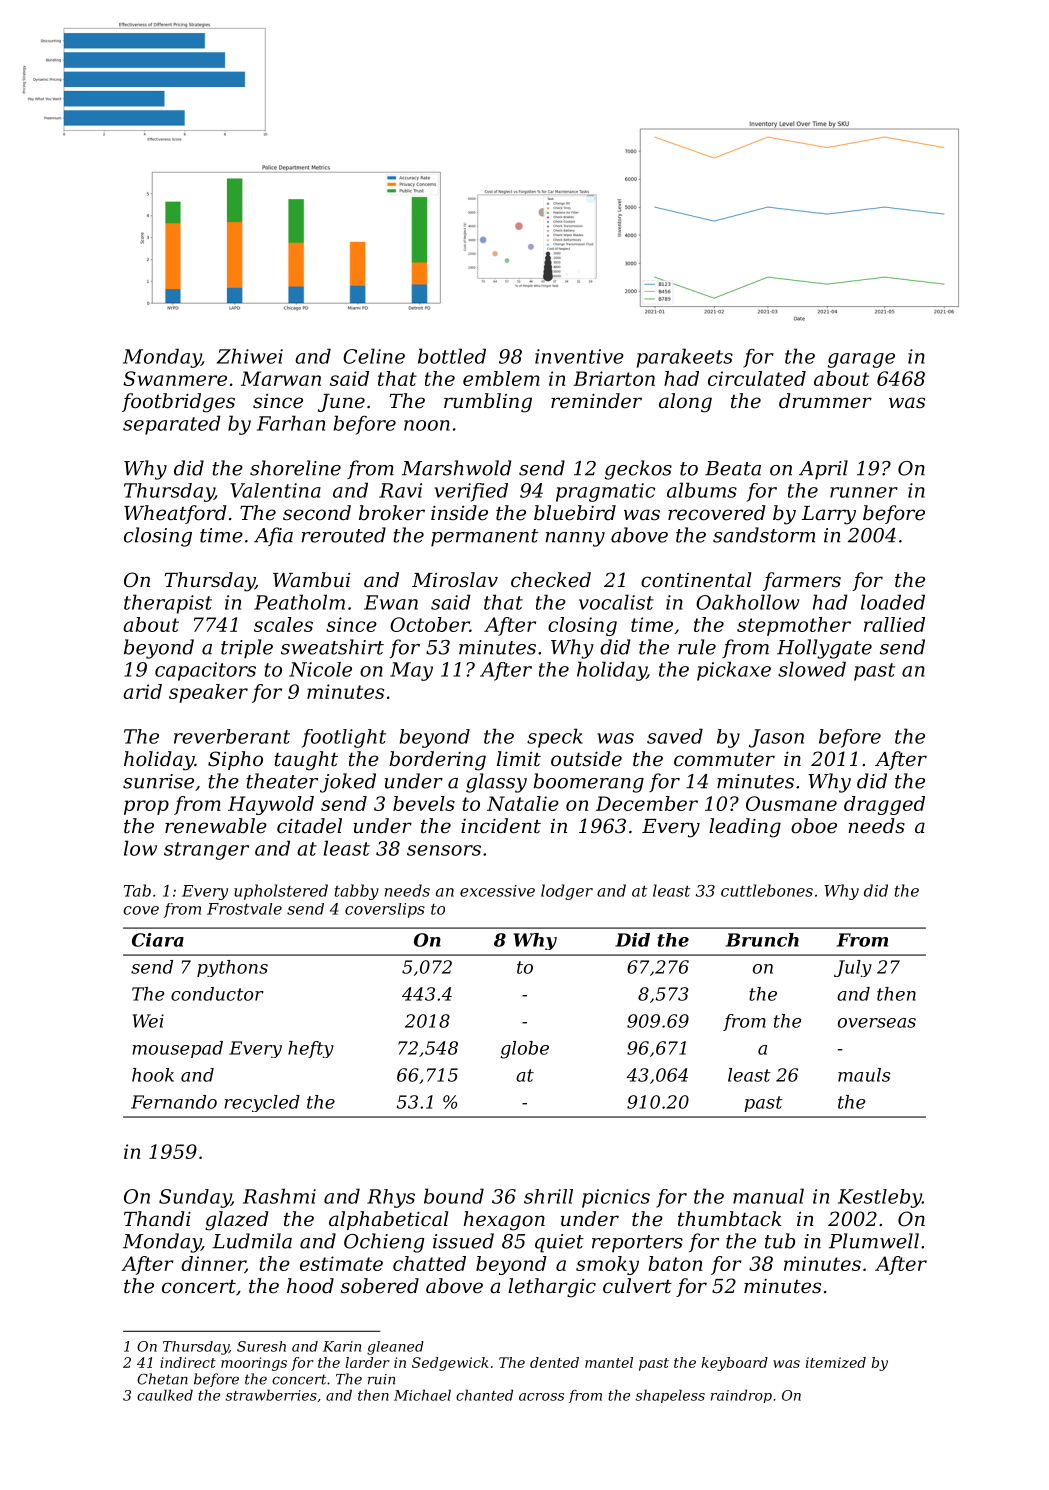 The image size is (1049, 1490). I want to click on dragged, so click(884, 805).
